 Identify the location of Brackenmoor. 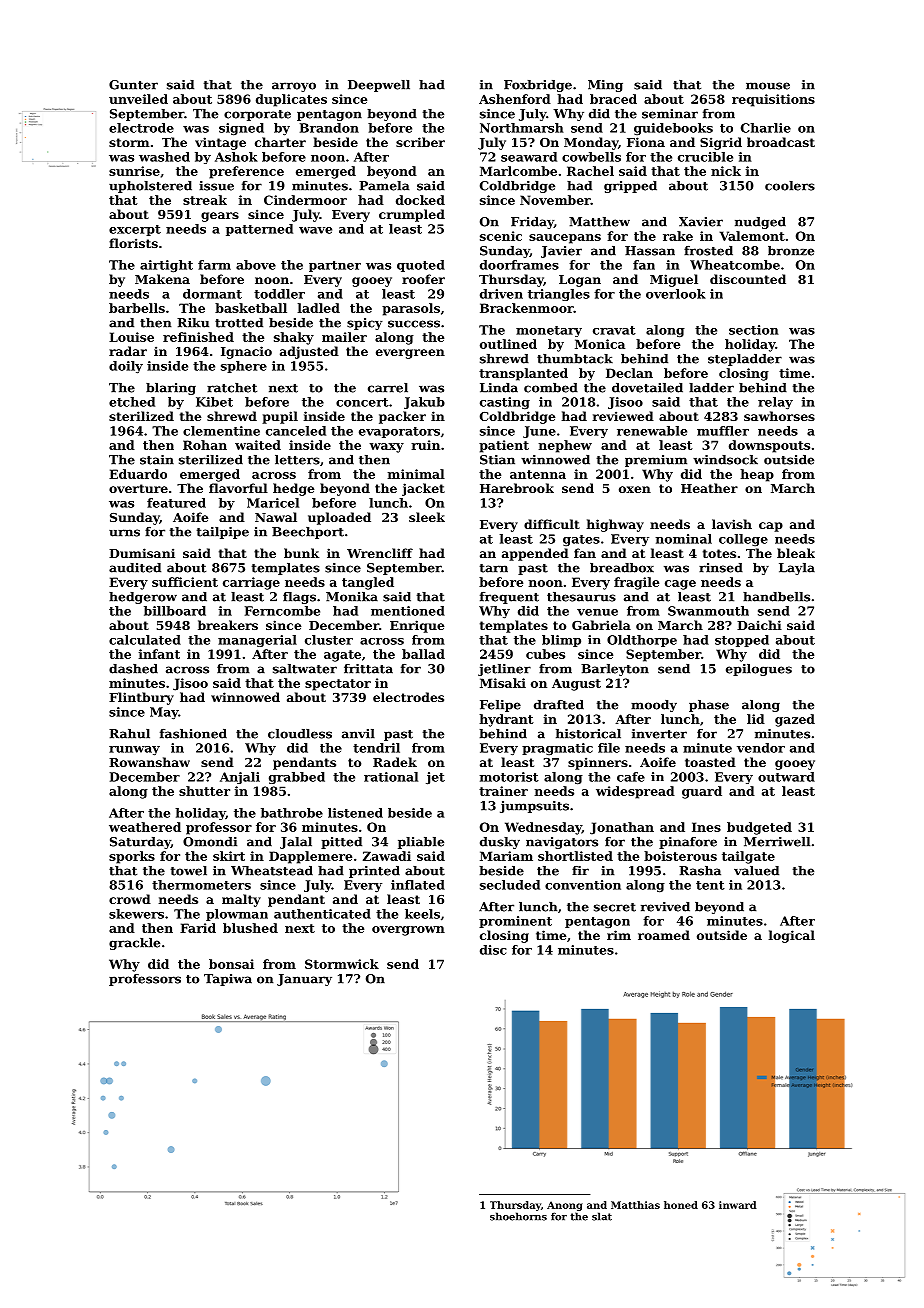
(527, 308).
